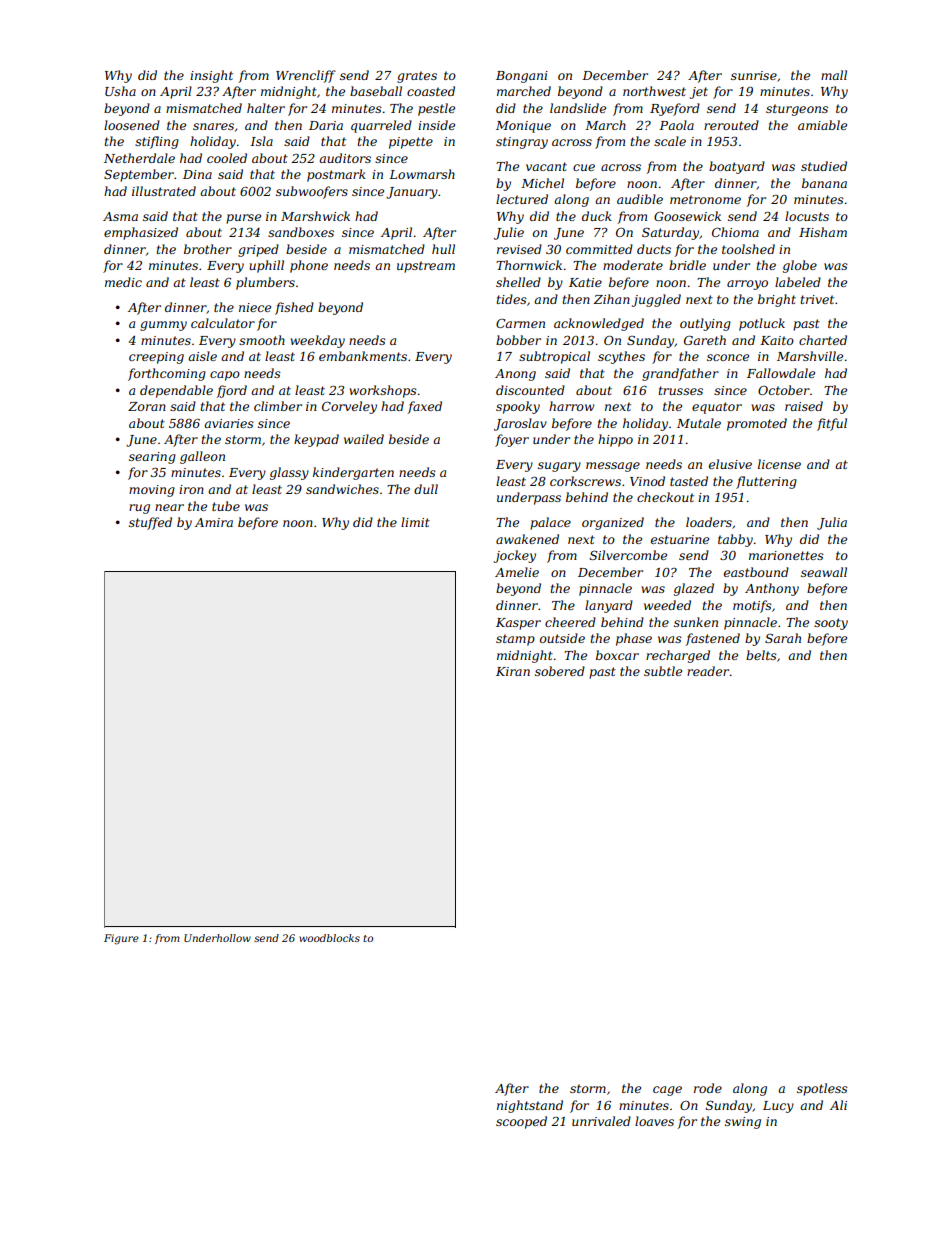 The image size is (952, 1233). What do you see at coordinates (708, 671) in the screenshot?
I see `reader` at bounding box center [708, 671].
